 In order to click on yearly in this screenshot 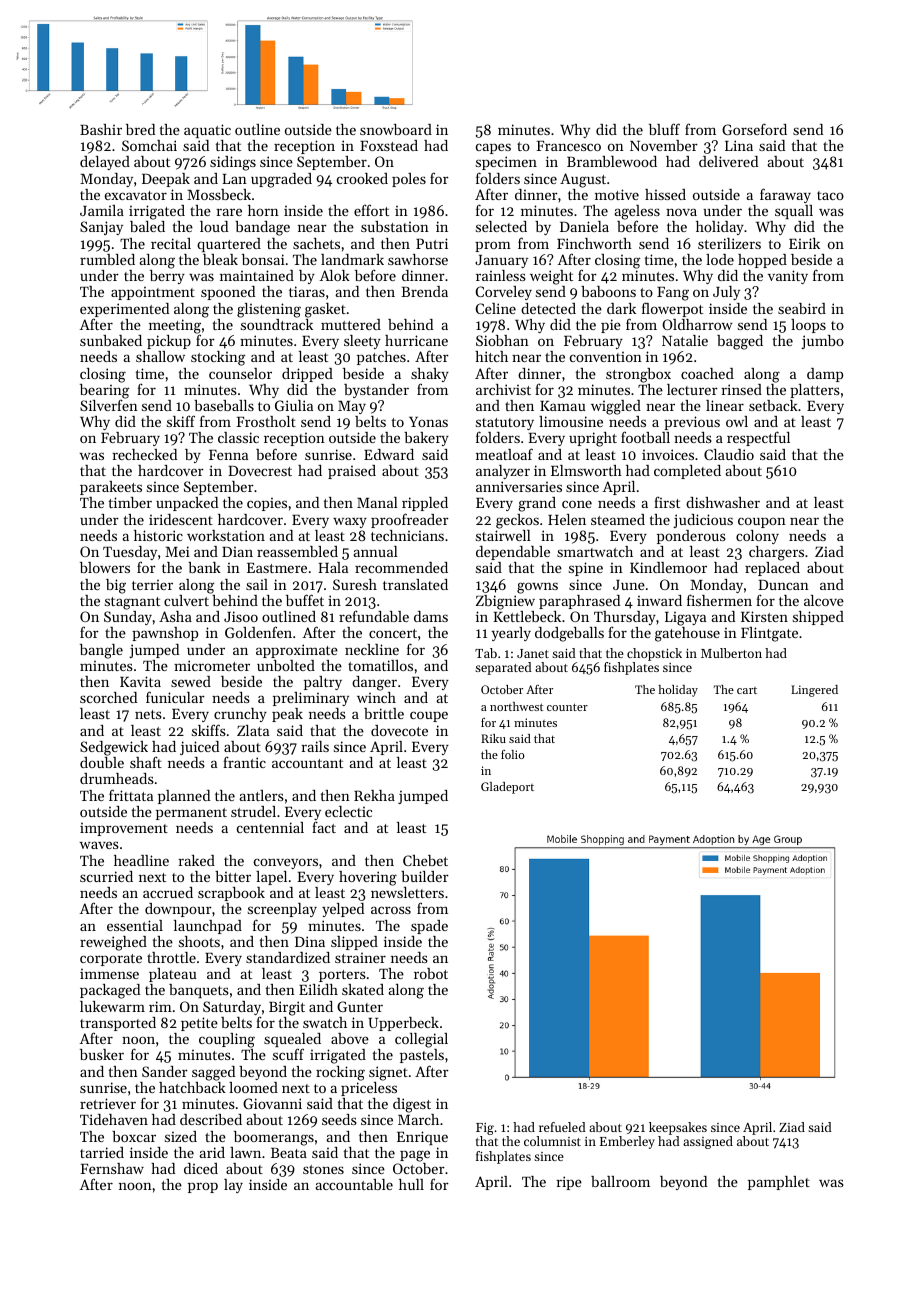, I will do `click(511, 634)`.
